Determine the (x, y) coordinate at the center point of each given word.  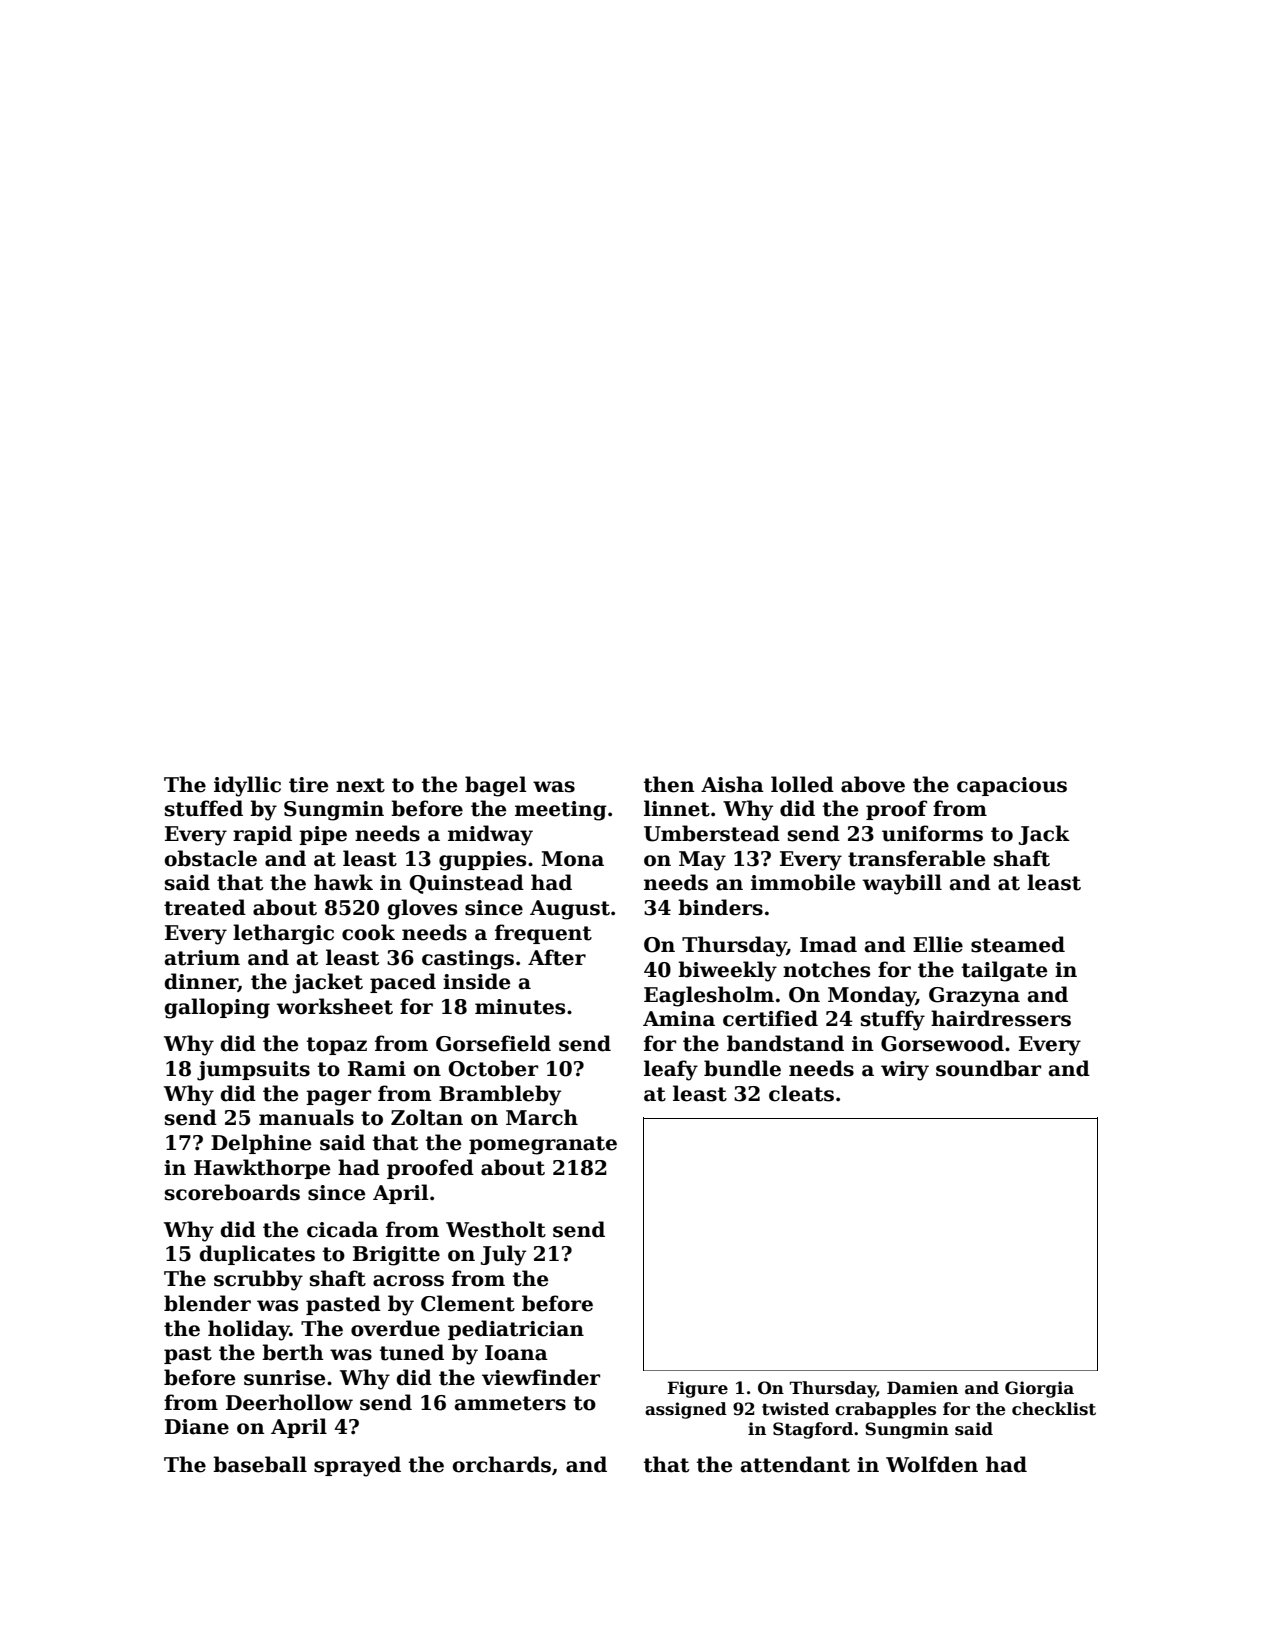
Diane (197, 1427)
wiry (905, 1071)
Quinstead (467, 884)
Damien (922, 1388)
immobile (803, 882)
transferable (916, 858)
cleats (801, 1093)
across (408, 1281)
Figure (697, 1389)
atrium (202, 958)
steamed (1018, 944)
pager (338, 1098)
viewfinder (541, 1377)
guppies (482, 861)
